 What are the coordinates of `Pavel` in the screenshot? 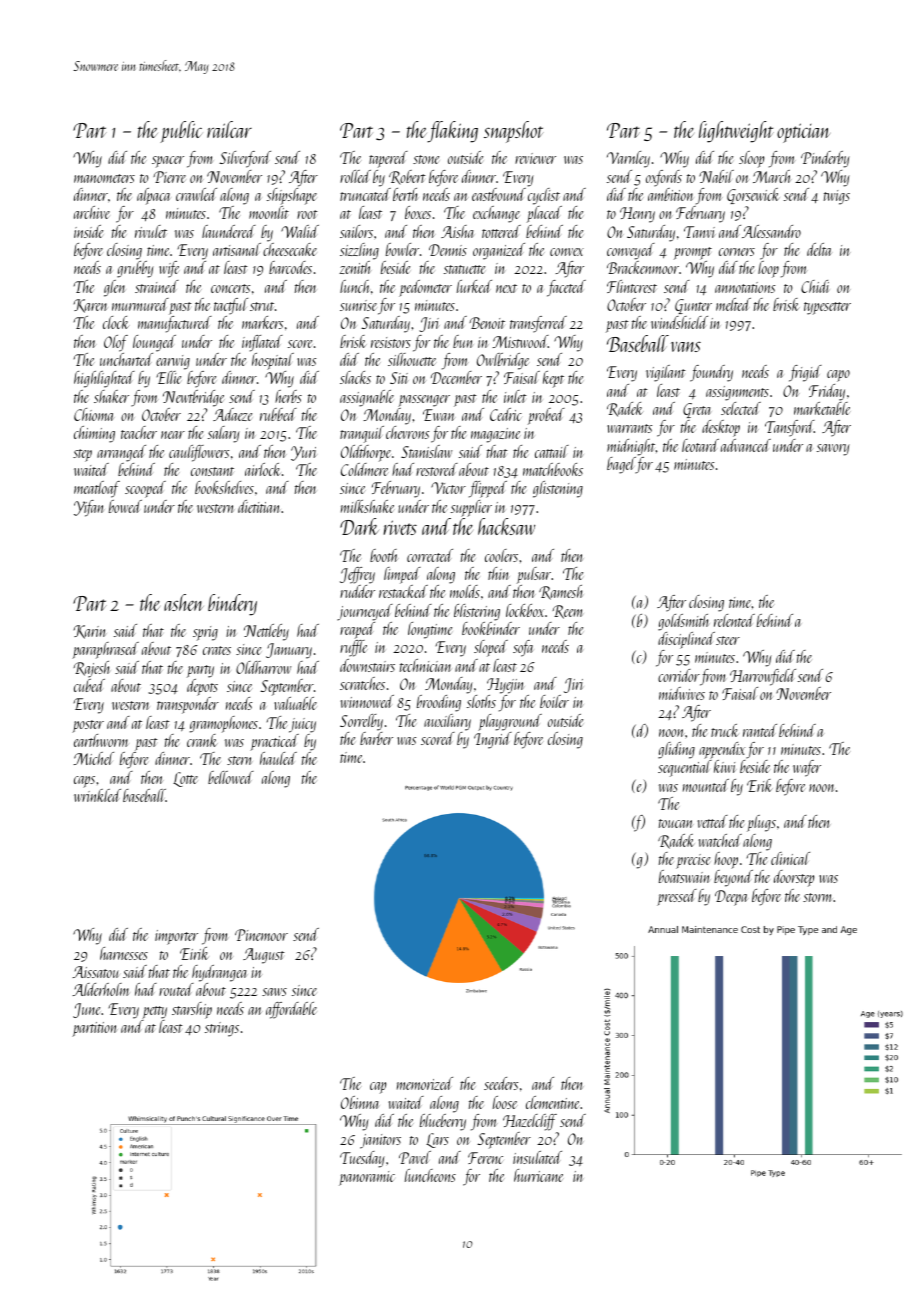 It's located at (415, 1157).
